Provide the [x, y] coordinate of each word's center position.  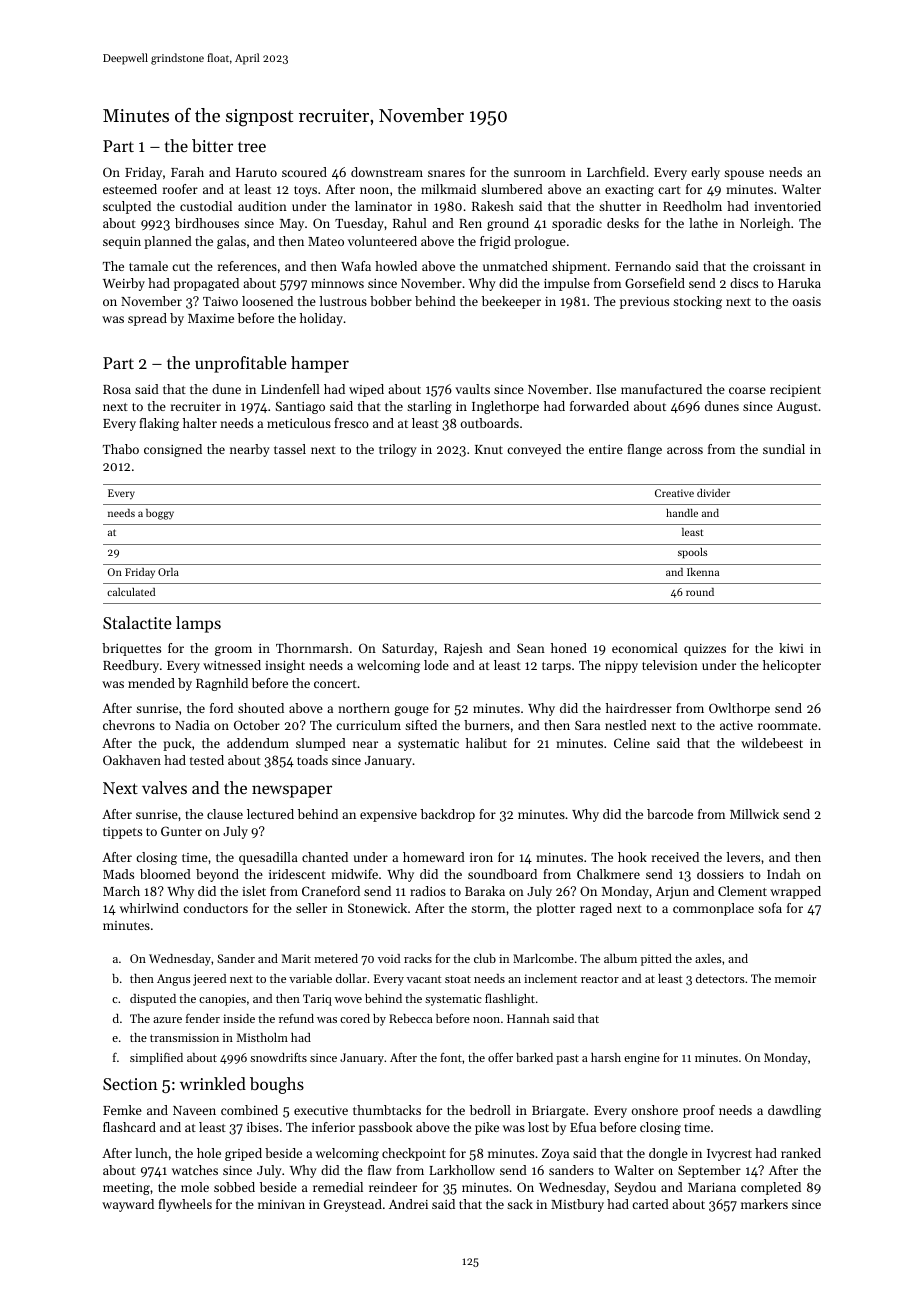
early [705, 173]
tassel [290, 449]
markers [764, 1204]
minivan [281, 1204]
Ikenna [703, 572]
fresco [351, 423]
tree [252, 146]
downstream [387, 172]
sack [520, 1204]
